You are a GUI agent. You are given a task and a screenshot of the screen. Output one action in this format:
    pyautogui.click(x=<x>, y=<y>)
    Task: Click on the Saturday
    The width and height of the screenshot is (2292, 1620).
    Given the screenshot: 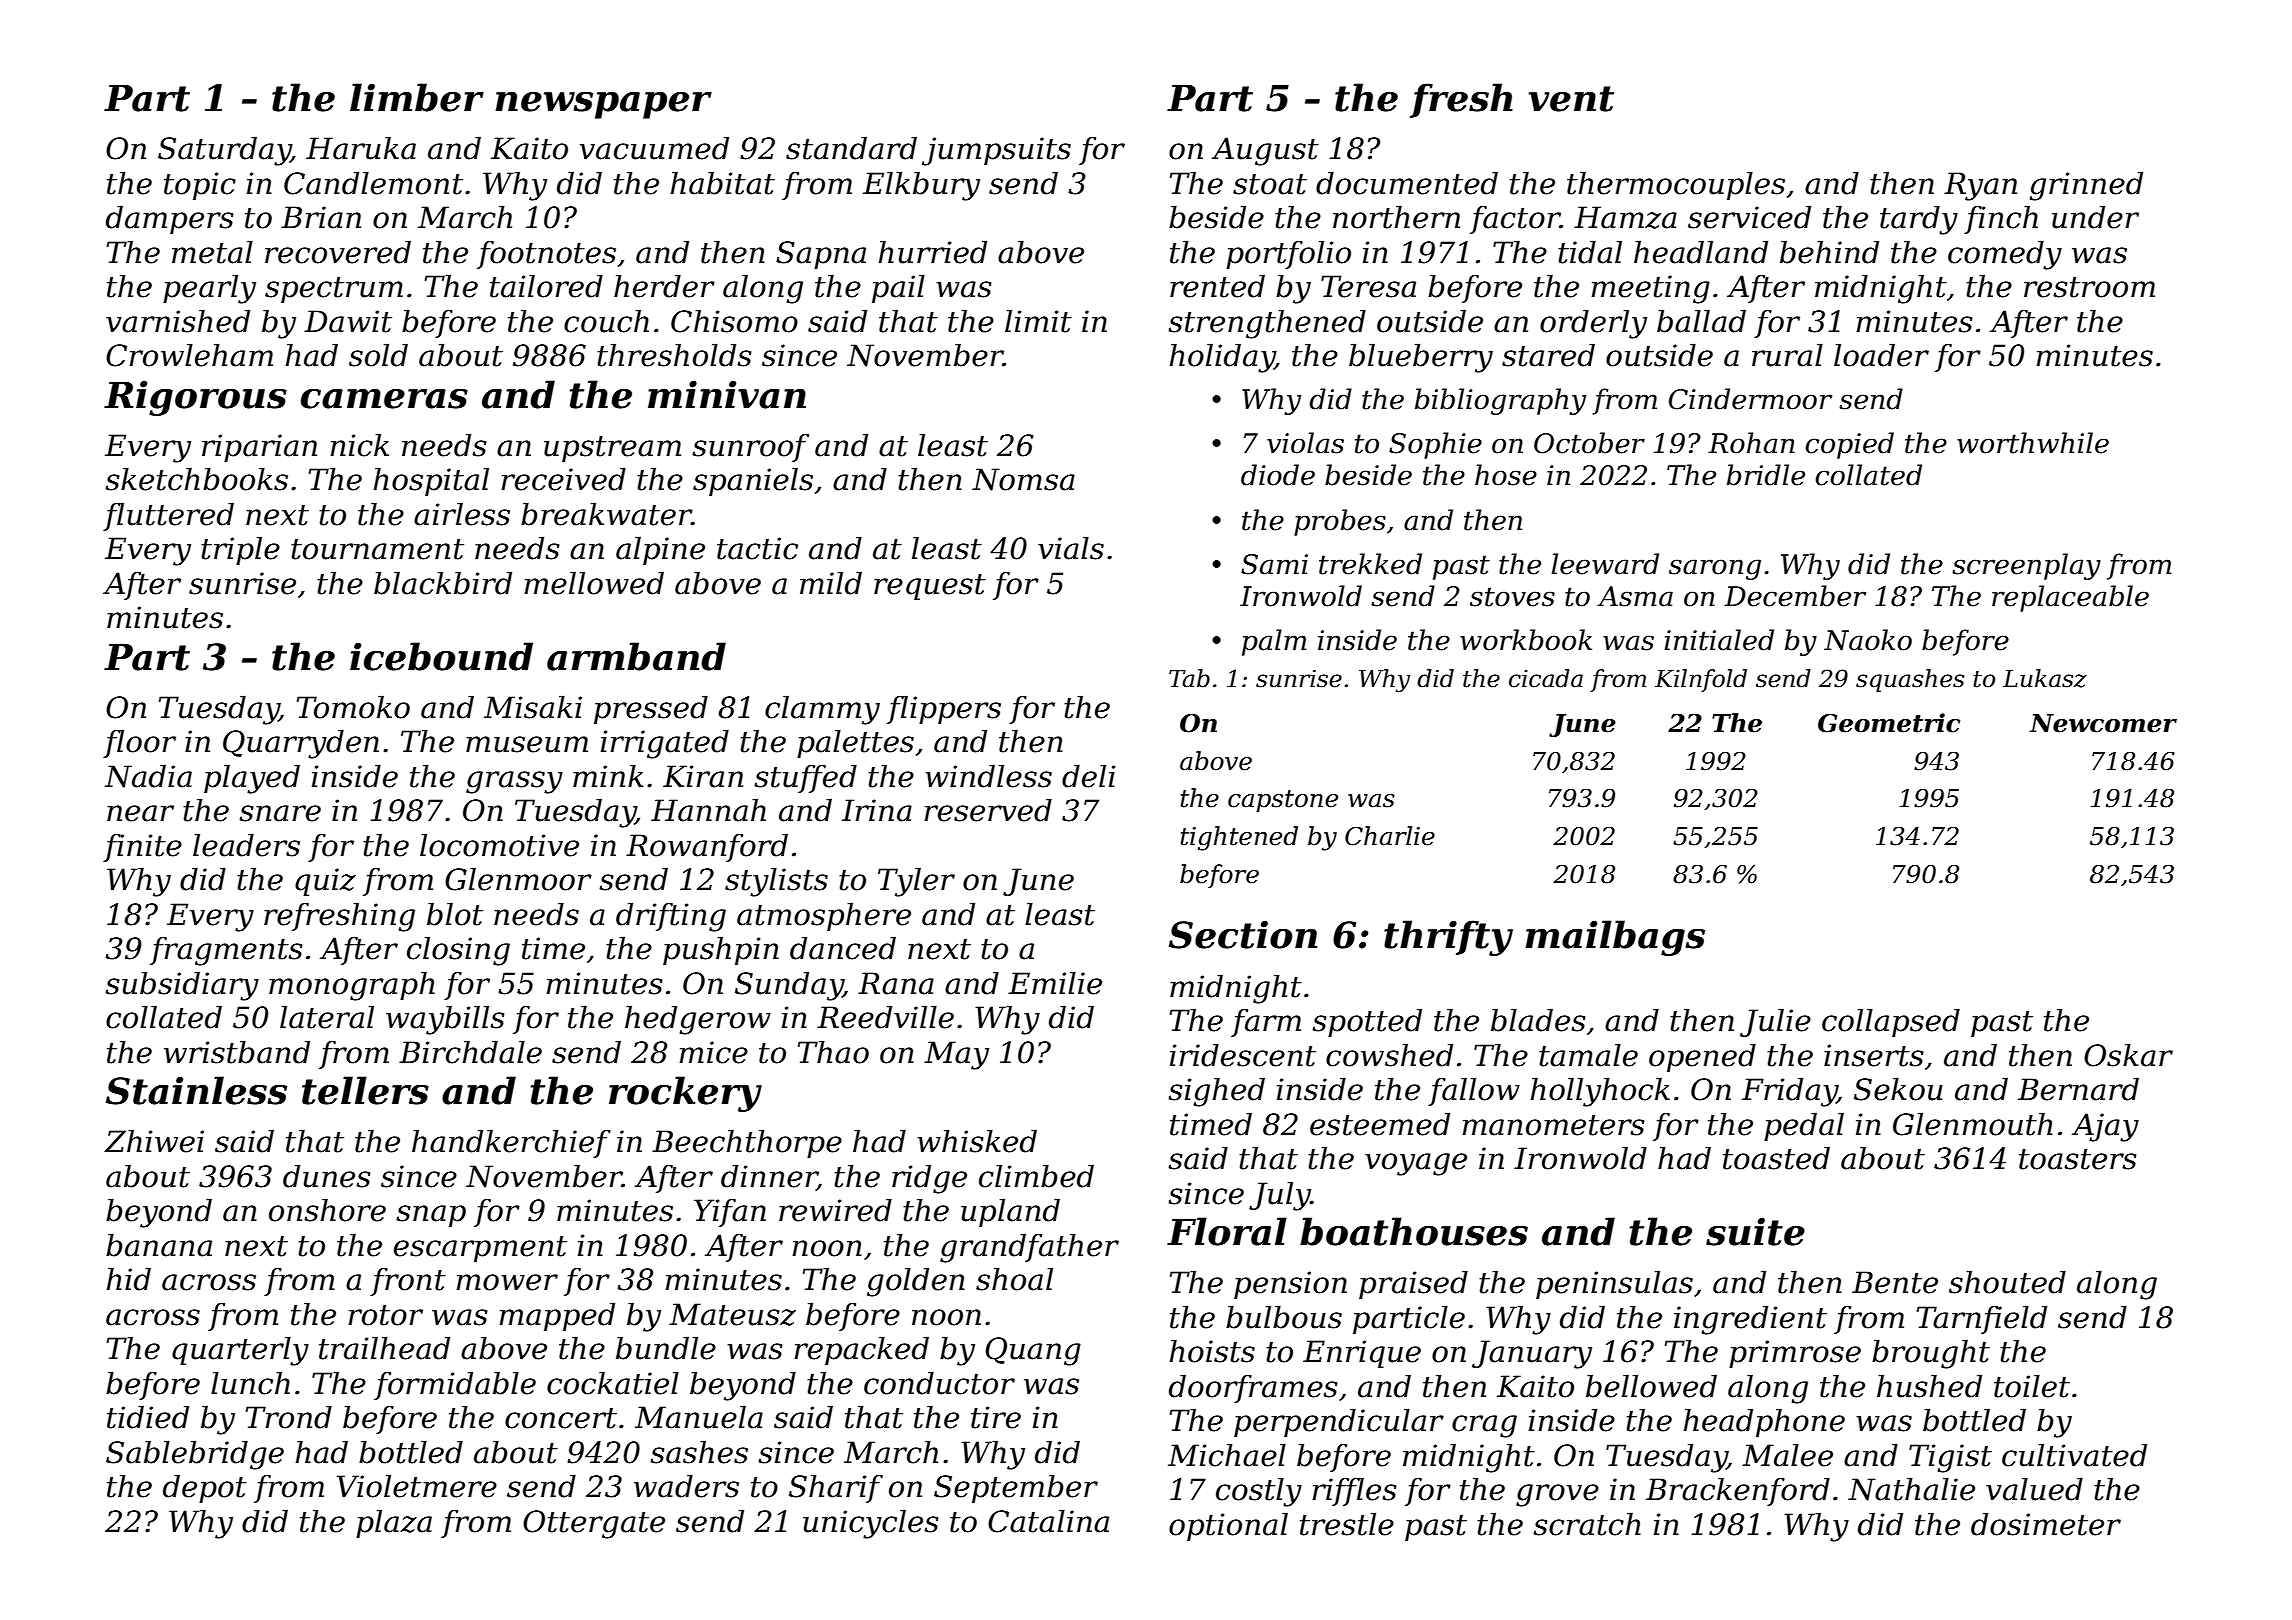 What is the action you would take?
    pyautogui.click(x=224, y=151)
